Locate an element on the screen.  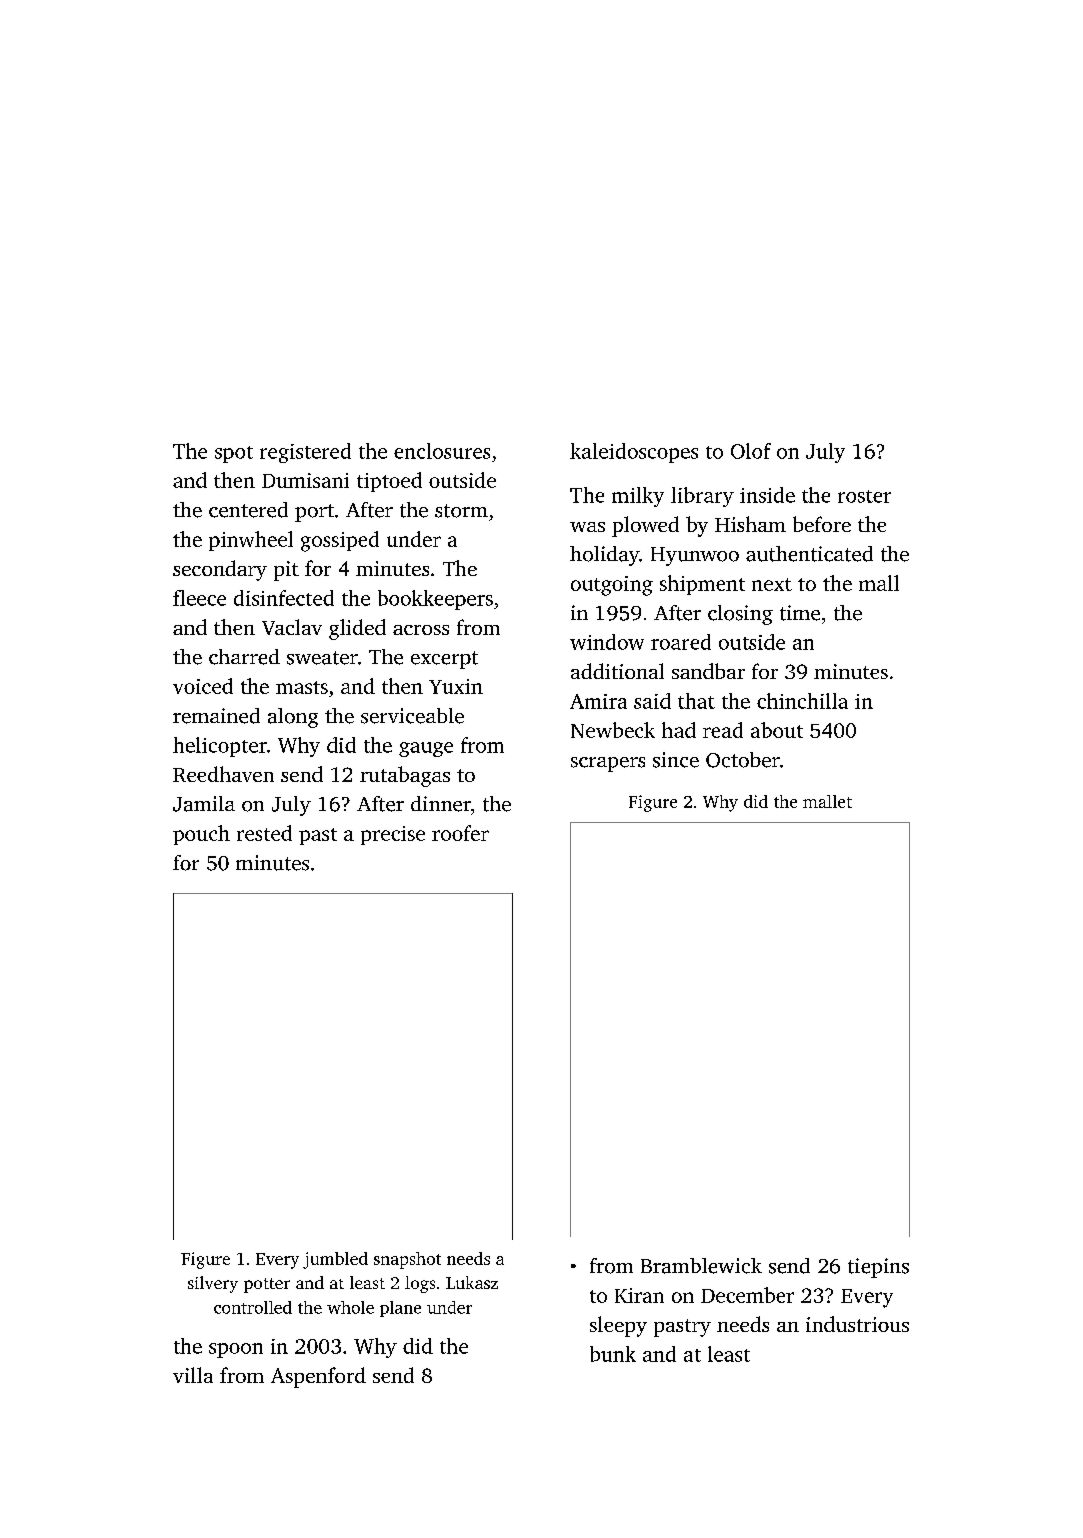
spot is located at coordinates (234, 454).
